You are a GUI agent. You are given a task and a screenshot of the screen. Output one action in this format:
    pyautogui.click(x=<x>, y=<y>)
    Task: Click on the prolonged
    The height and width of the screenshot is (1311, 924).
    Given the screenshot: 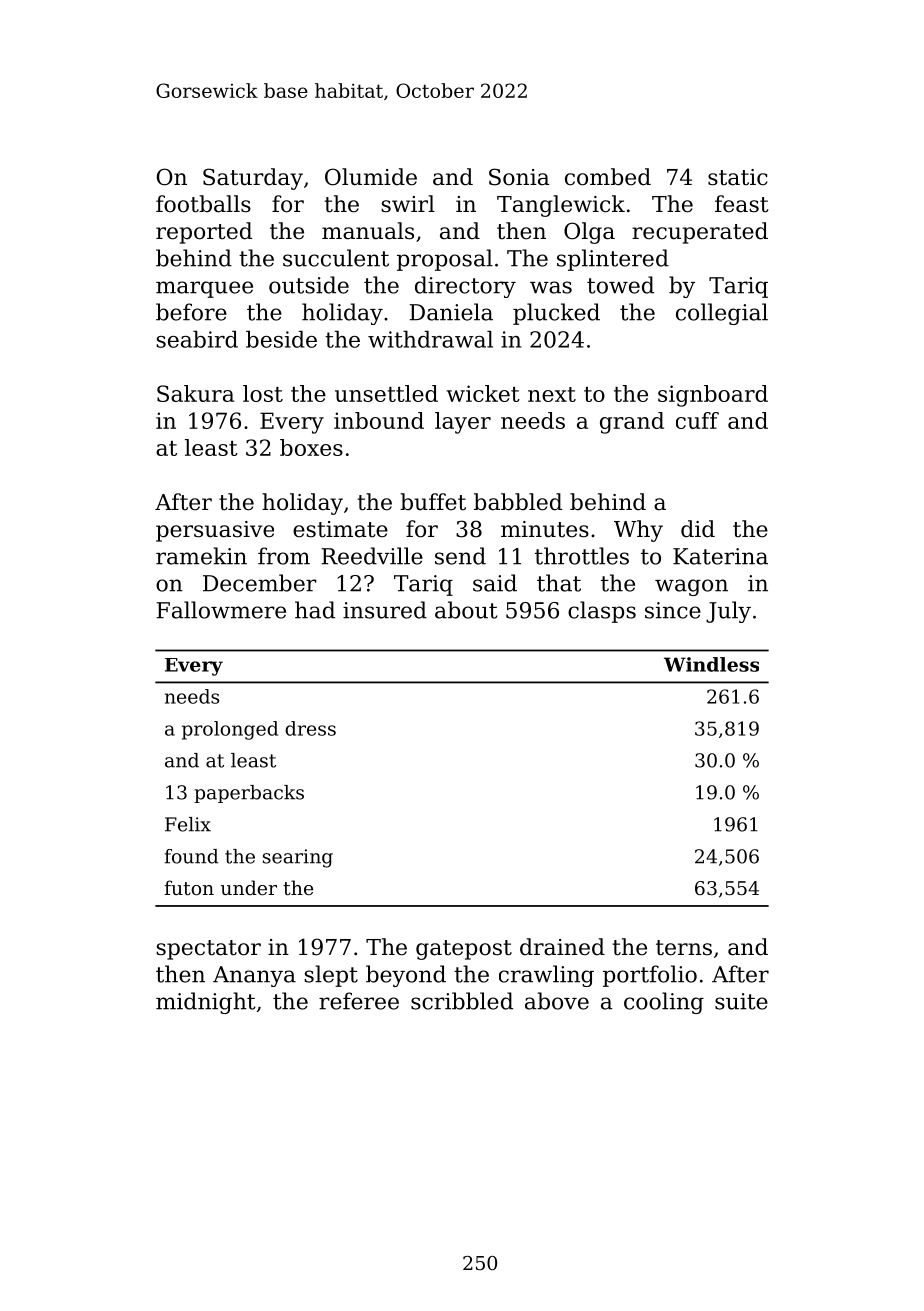 What is the action you would take?
    pyautogui.click(x=230, y=730)
